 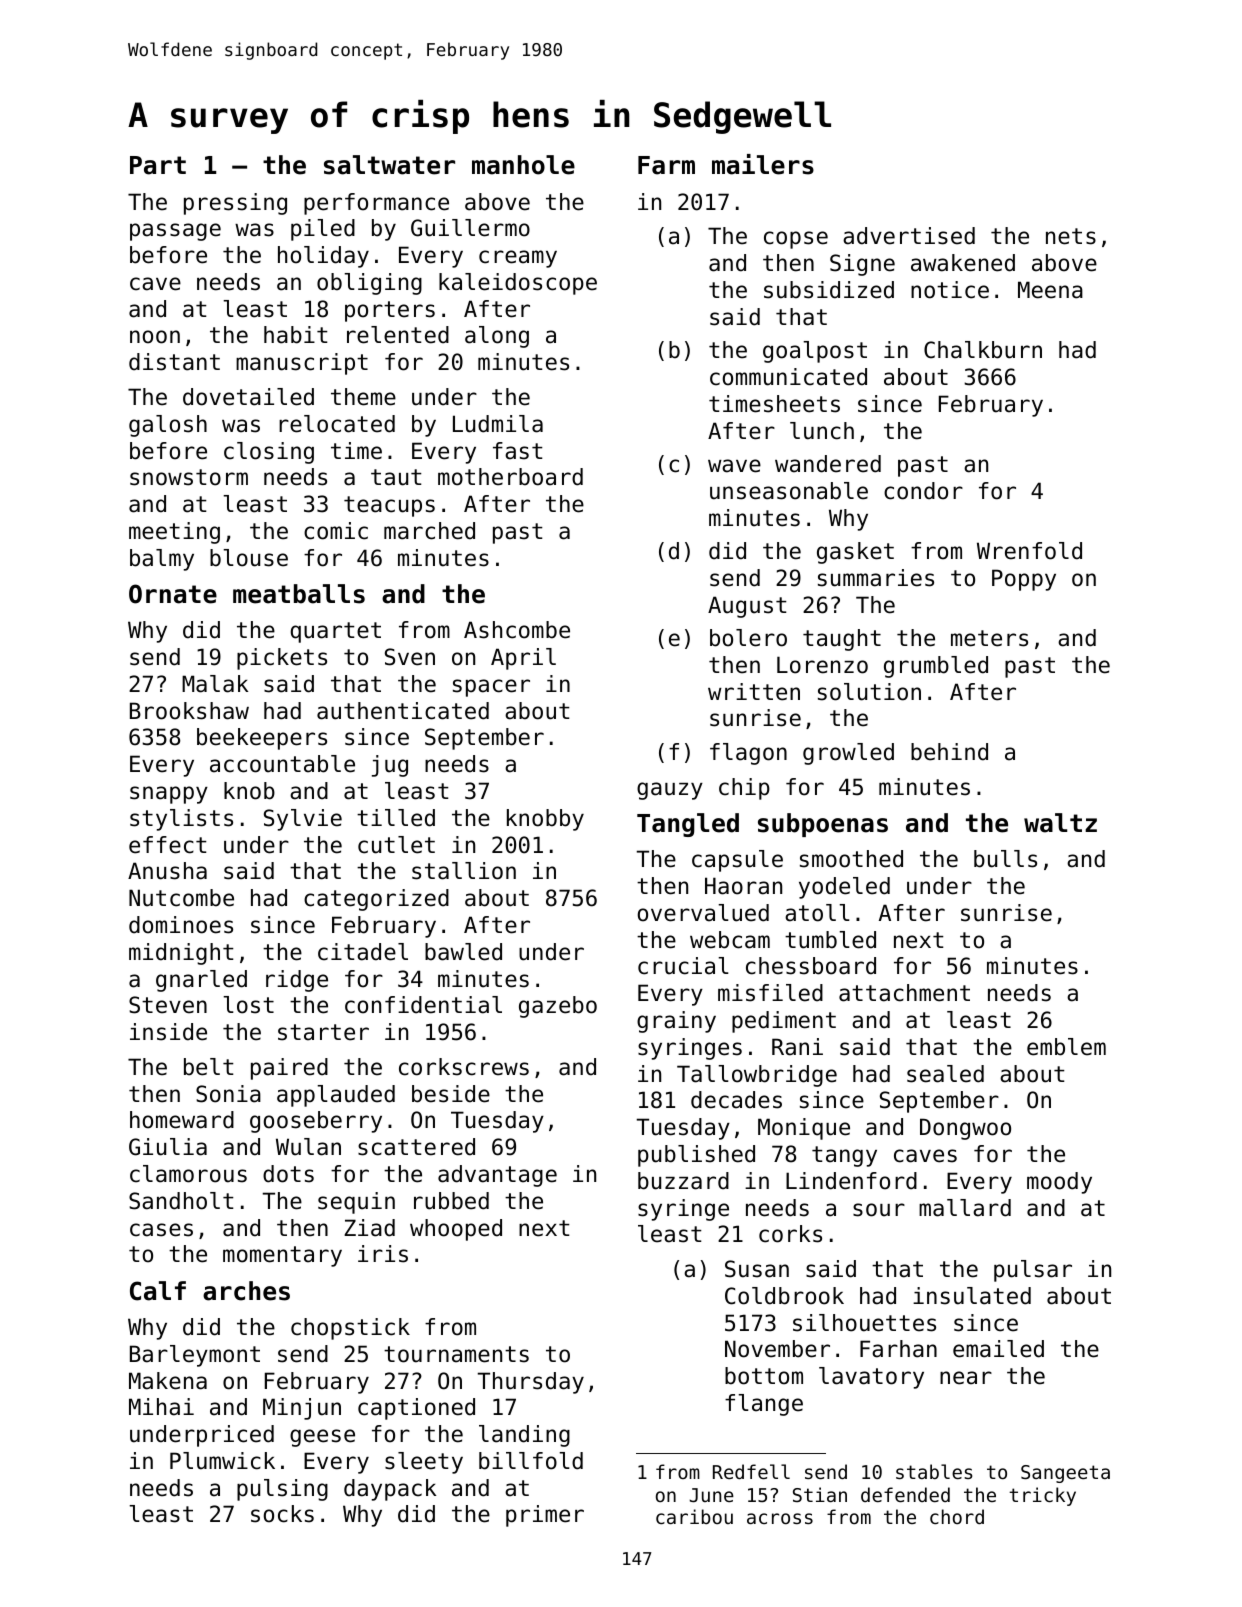 I want to click on Lindenford, so click(x=851, y=1181).
